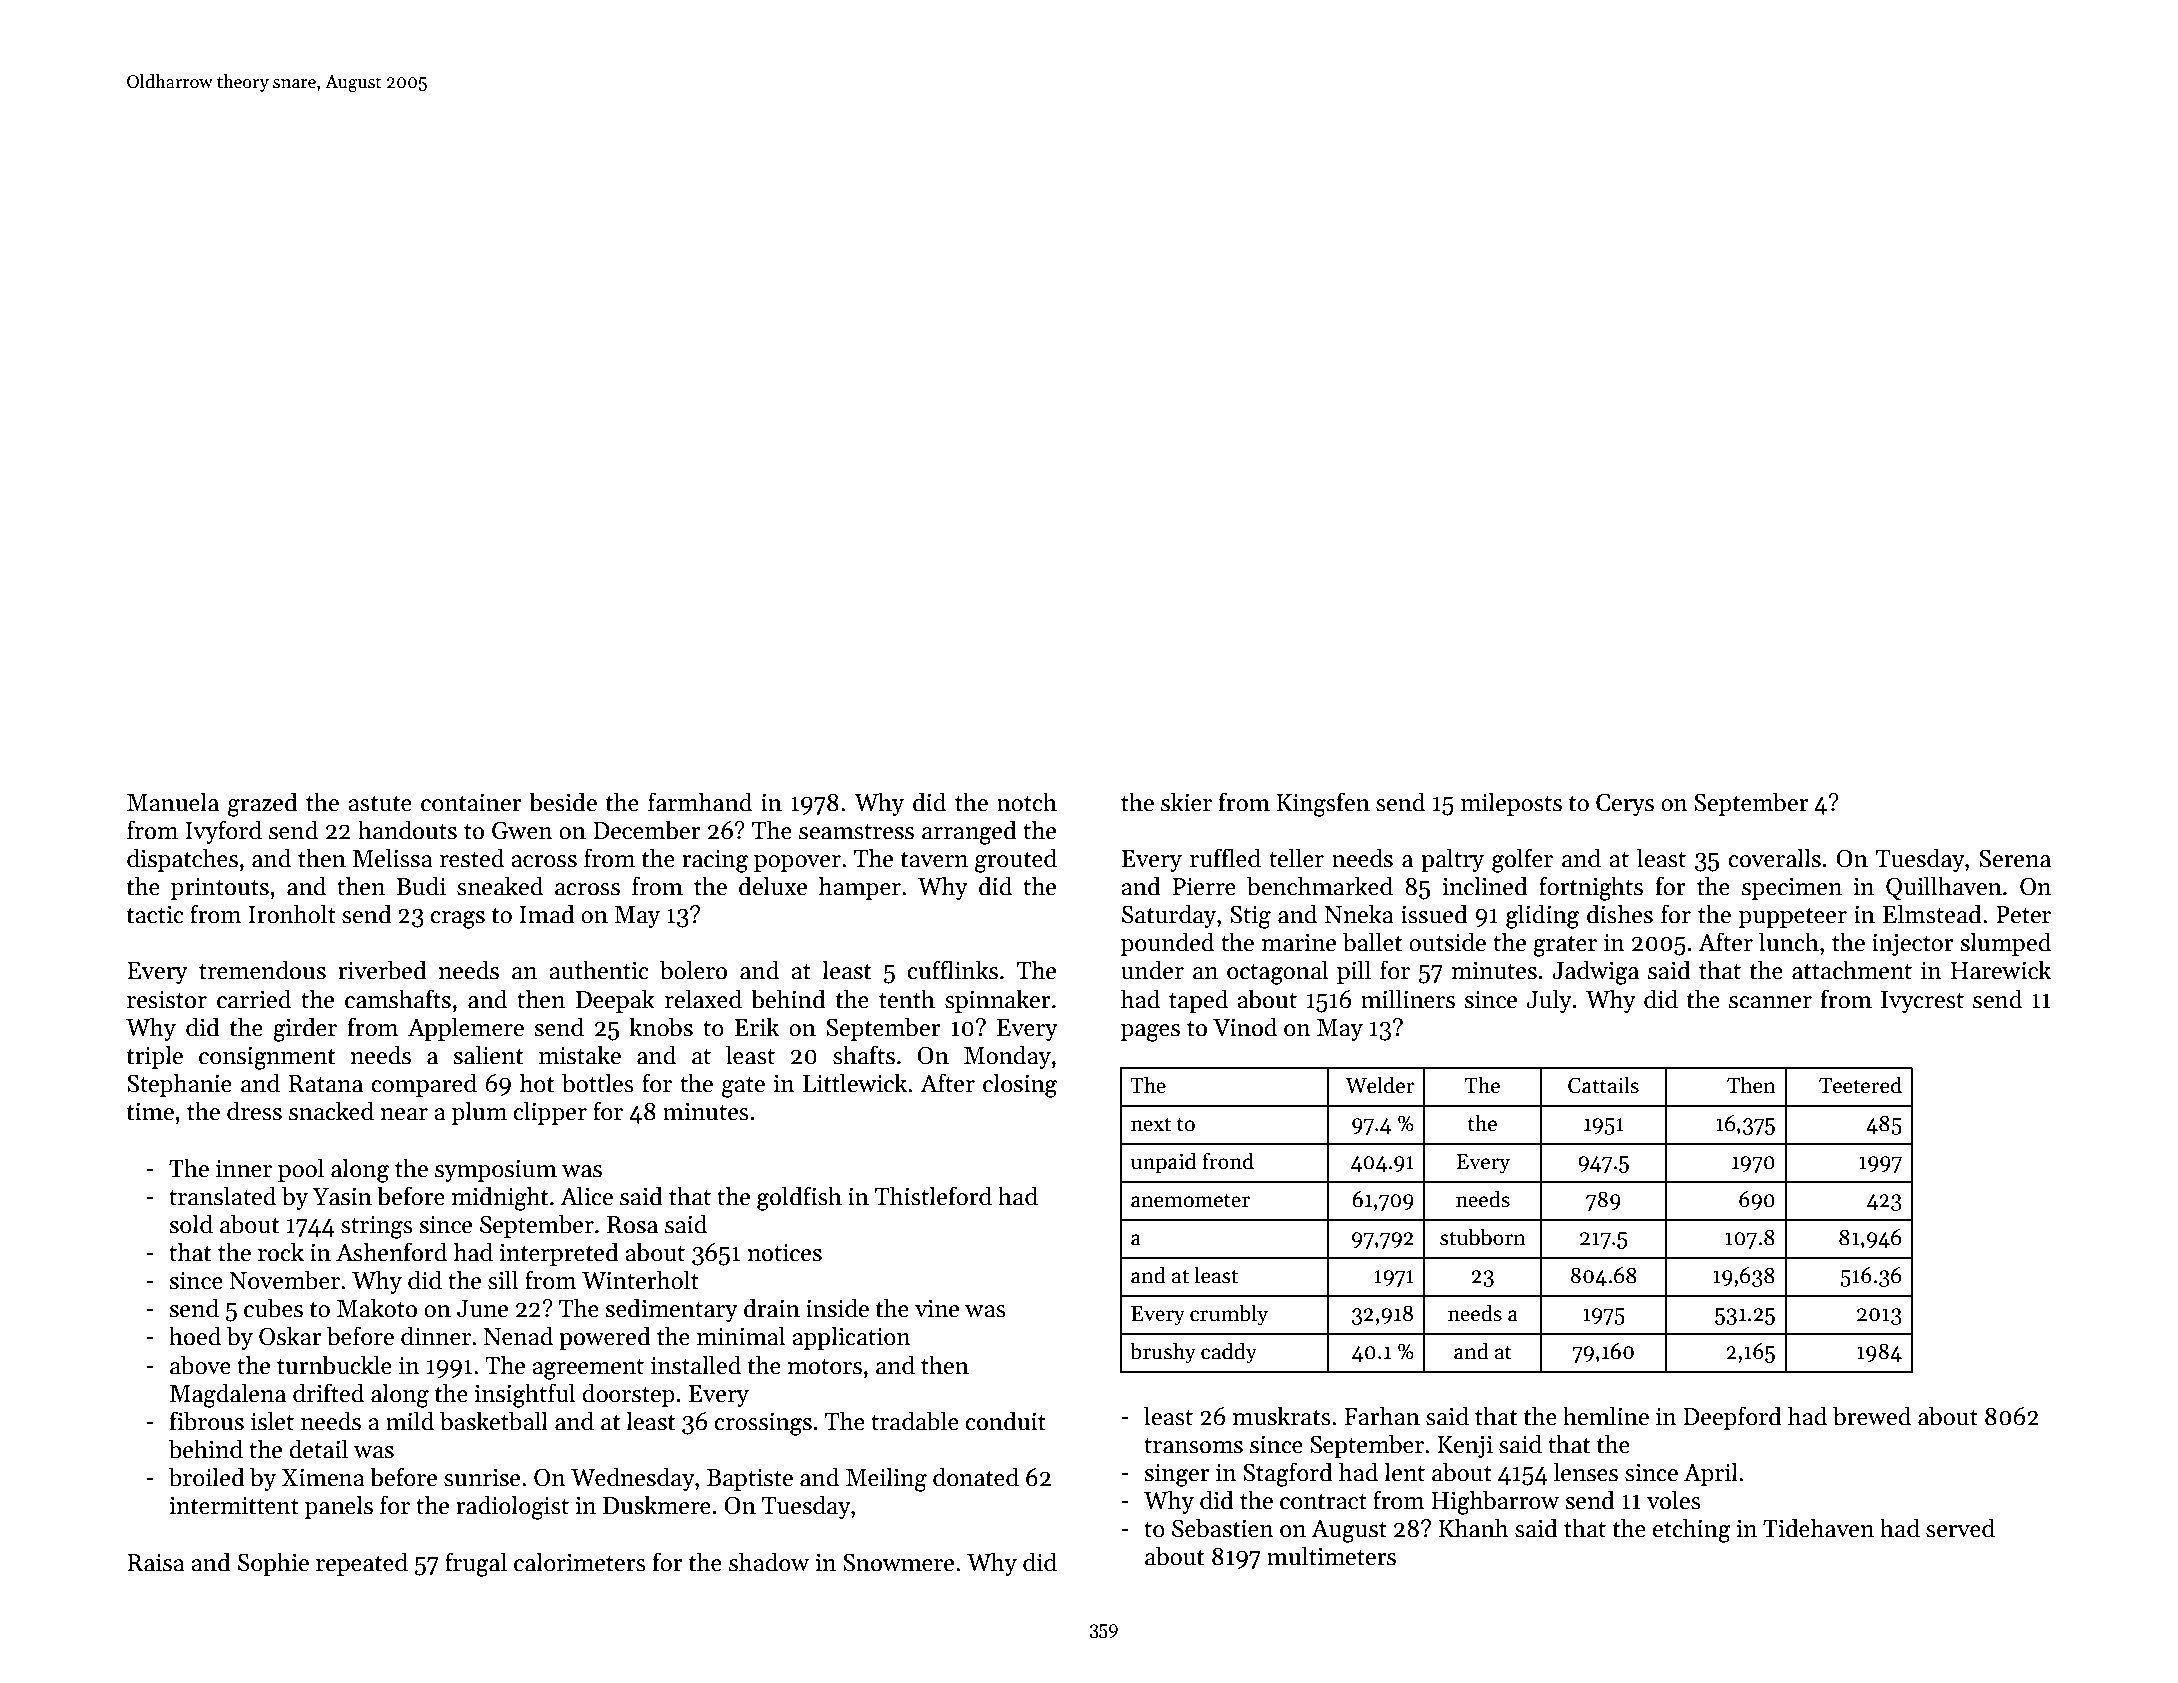 This screenshot has width=2178, height=1683. What do you see at coordinates (1483, 1237) in the screenshot?
I see `stubborn` at bounding box center [1483, 1237].
